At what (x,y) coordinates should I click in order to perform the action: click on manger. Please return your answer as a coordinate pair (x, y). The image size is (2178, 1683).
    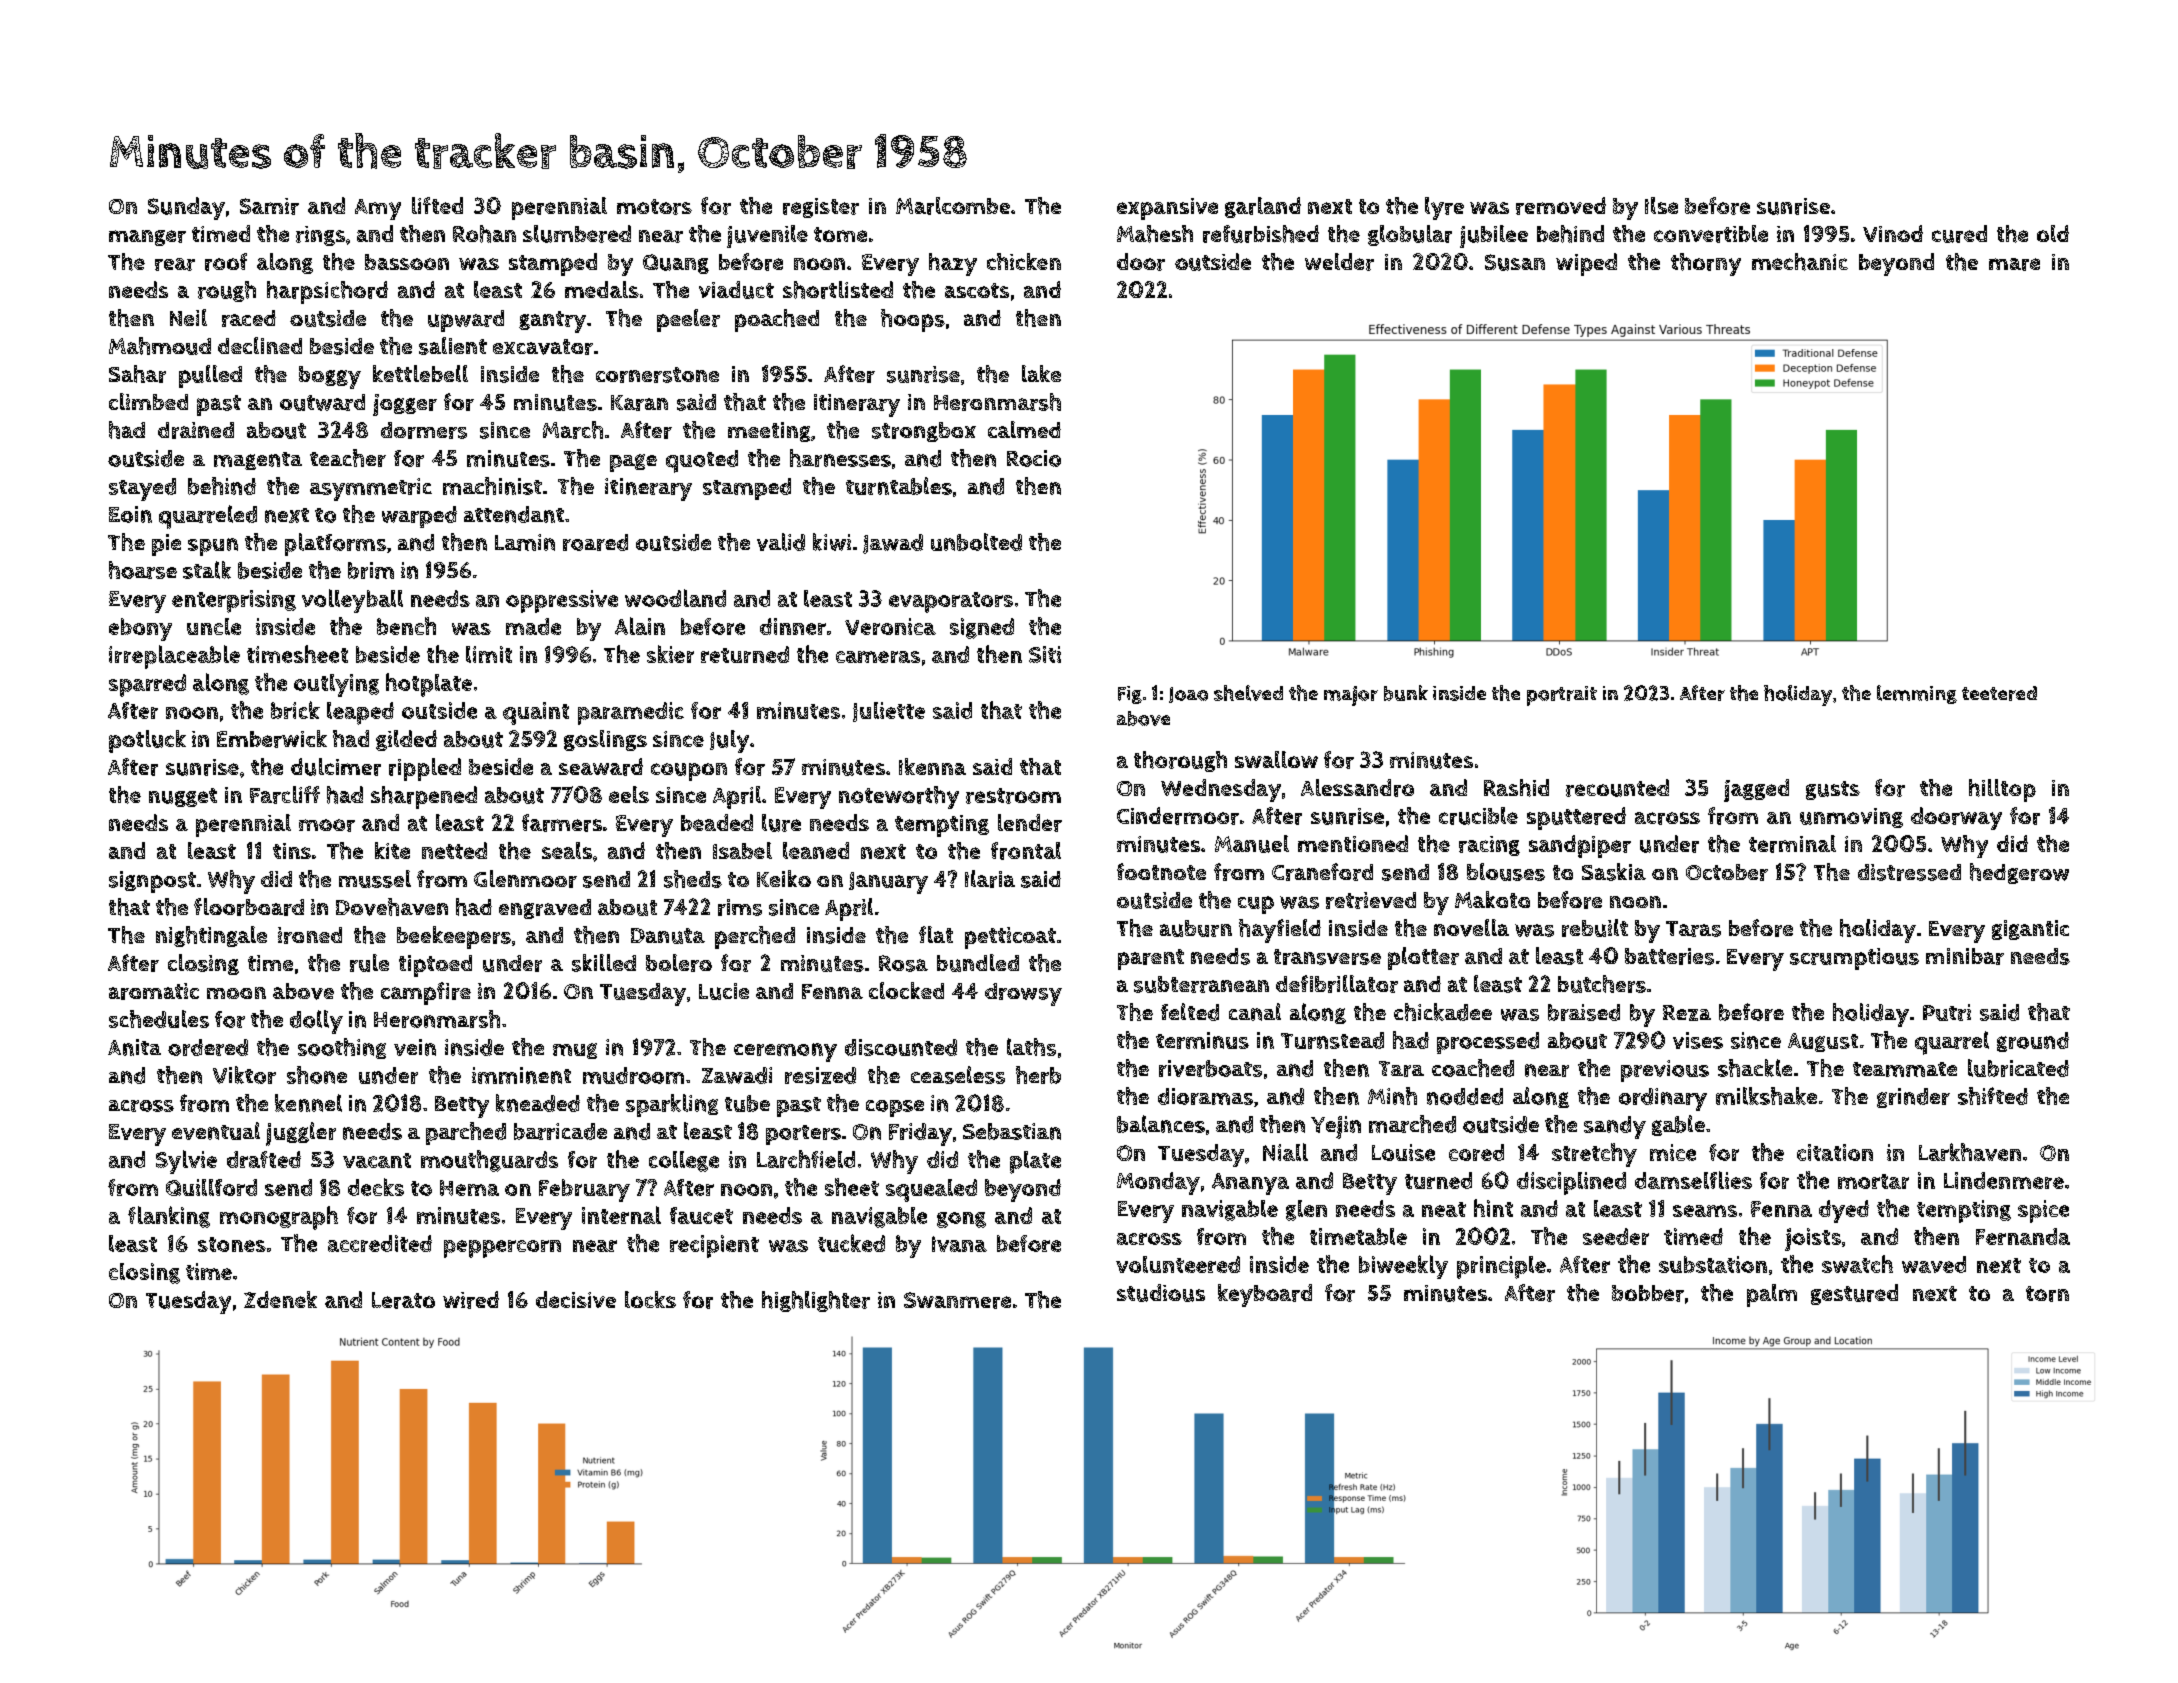
    Looking at the image, I should click on (147, 238).
